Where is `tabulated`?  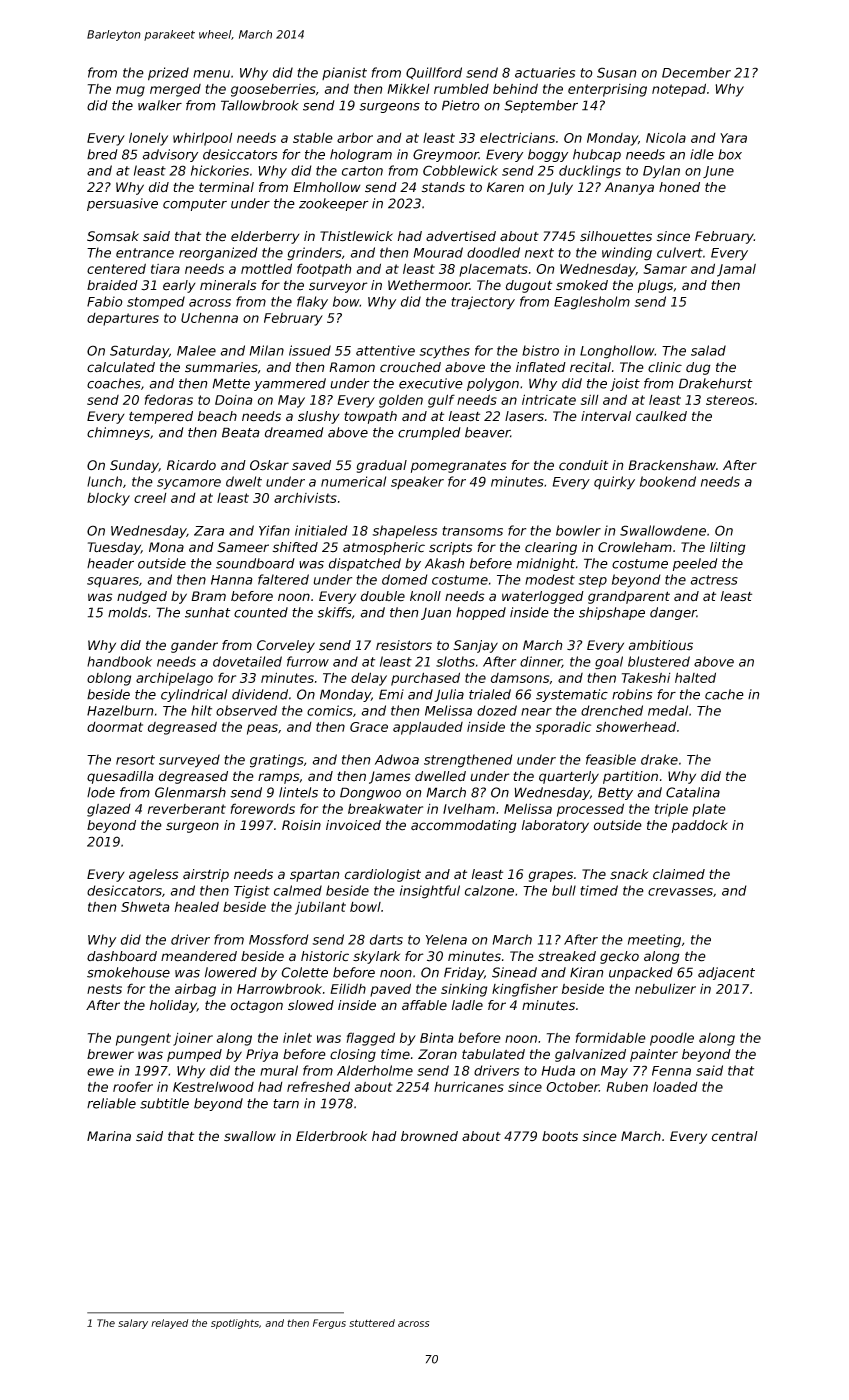
tabulated is located at coordinates (493, 1054).
